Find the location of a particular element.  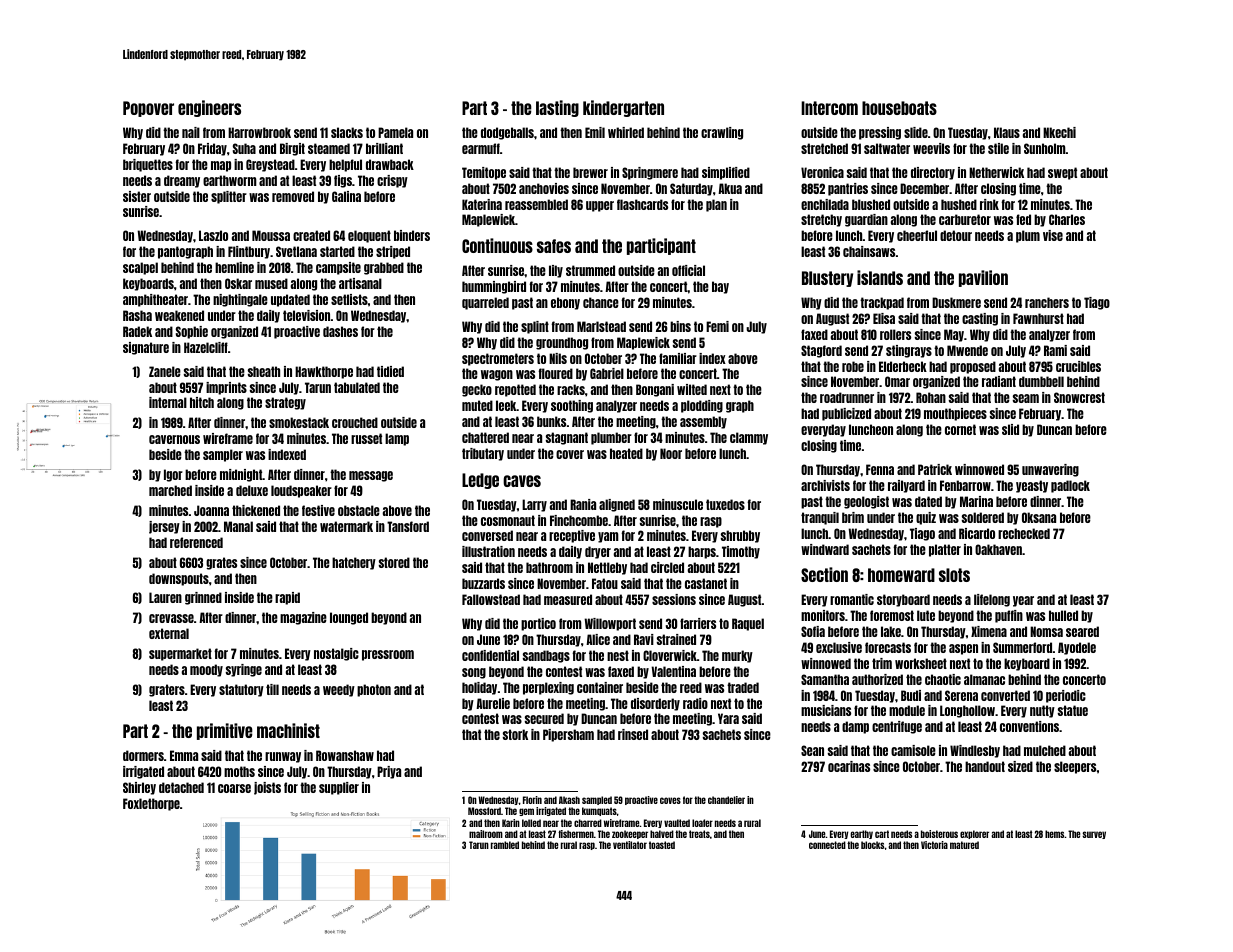

ranchers is located at coordinates (1047, 302).
